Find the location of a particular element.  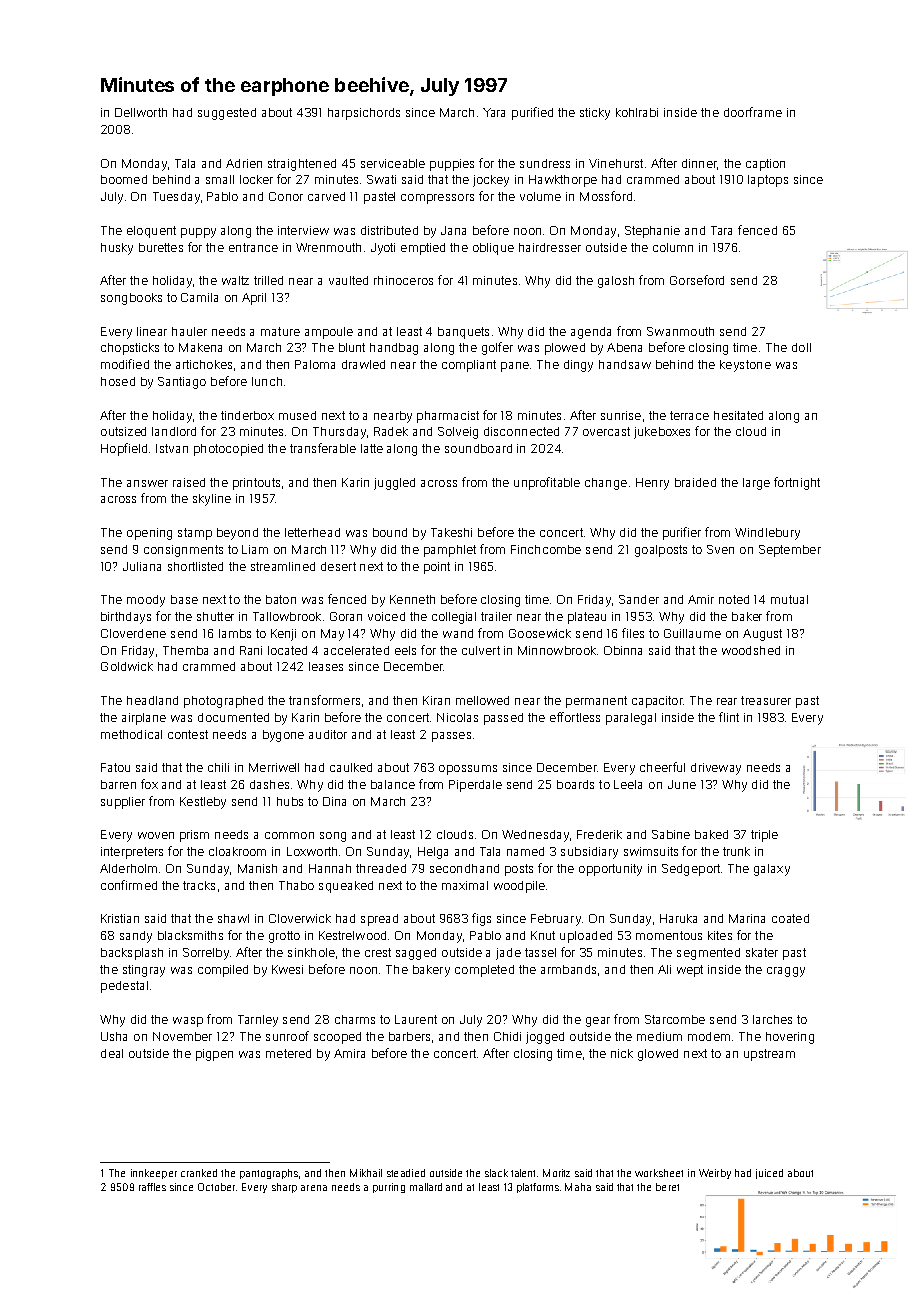

purified is located at coordinates (532, 113).
